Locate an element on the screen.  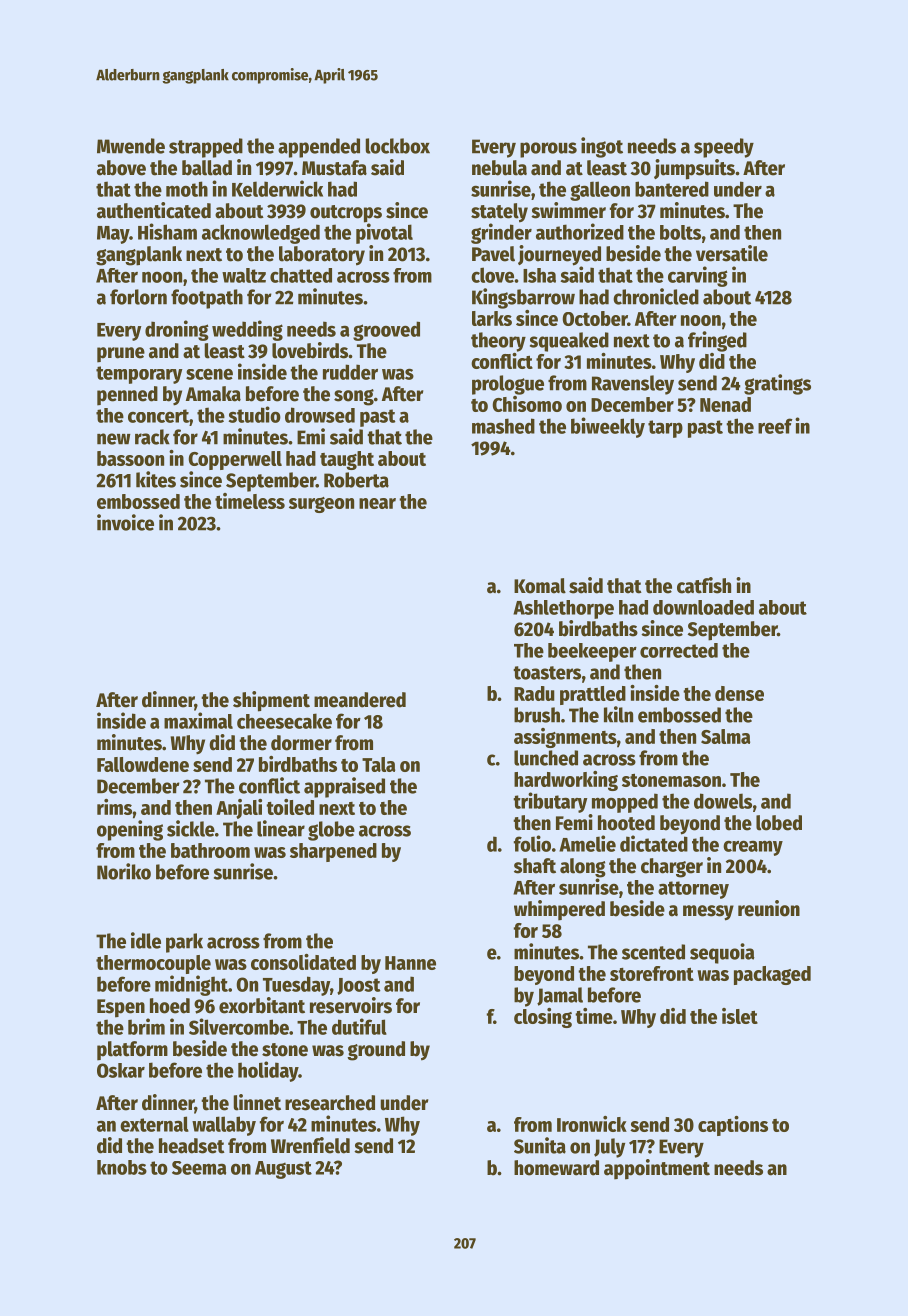
appended is located at coordinates (319, 148).
